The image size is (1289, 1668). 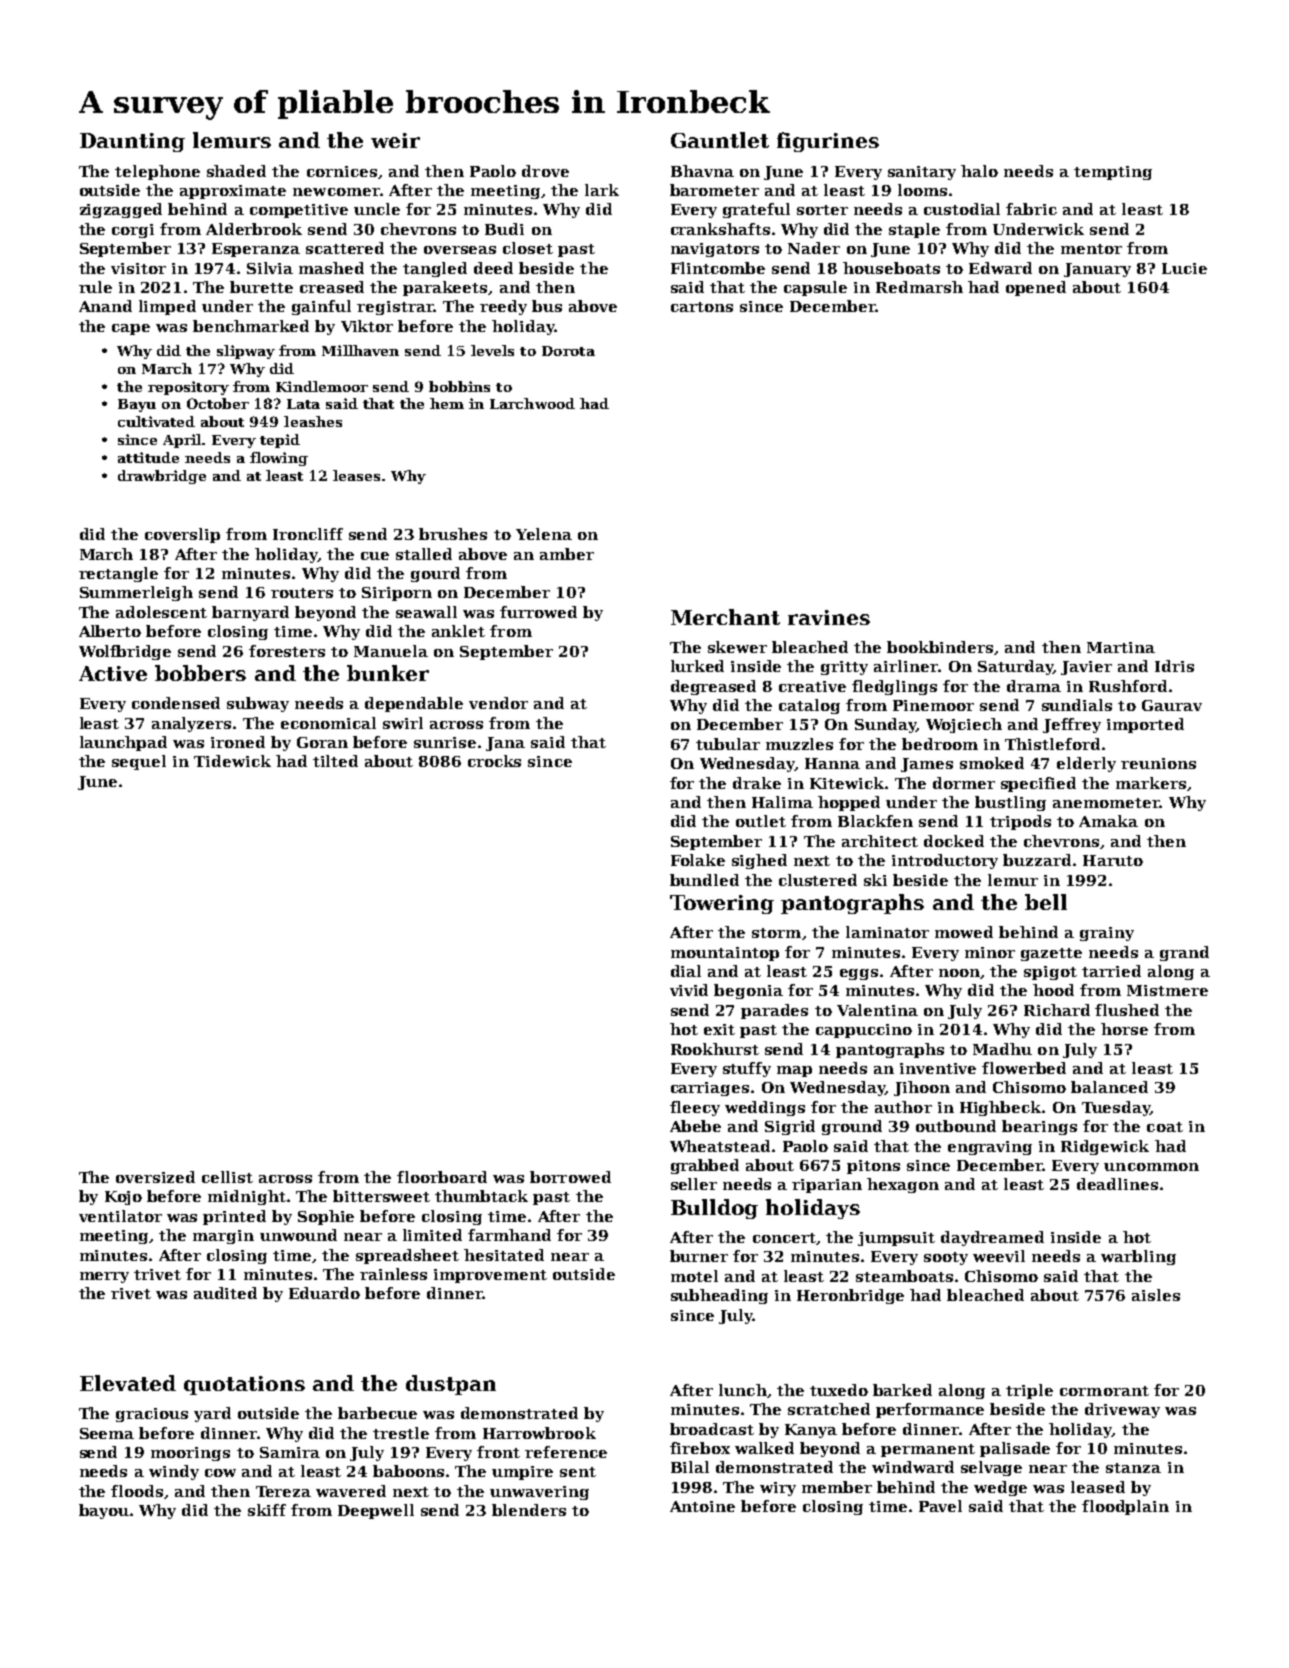 I want to click on unwound, so click(x=298, y=1235).
